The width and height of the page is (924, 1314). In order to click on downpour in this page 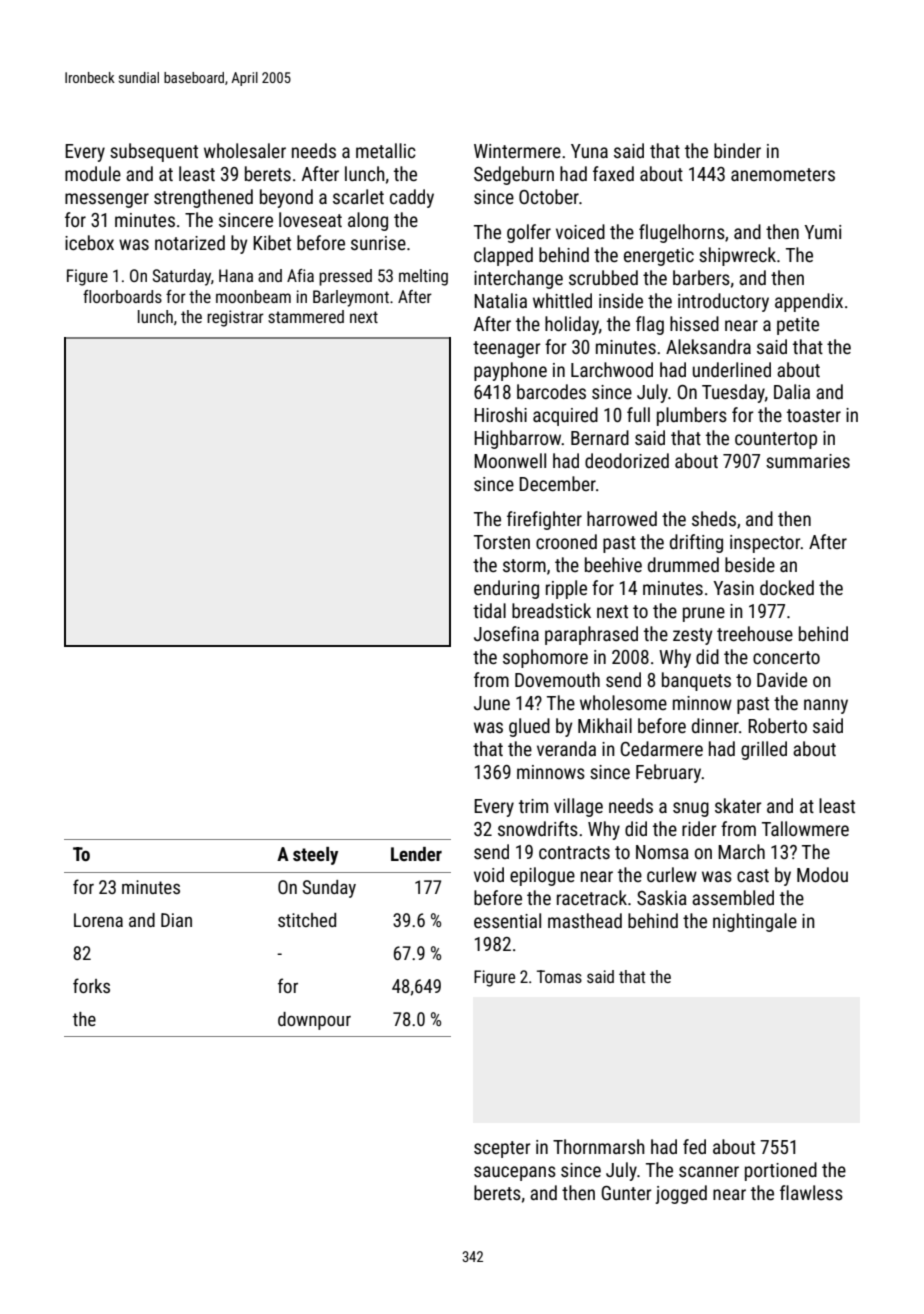, I will do `click(314, 1021)`.
